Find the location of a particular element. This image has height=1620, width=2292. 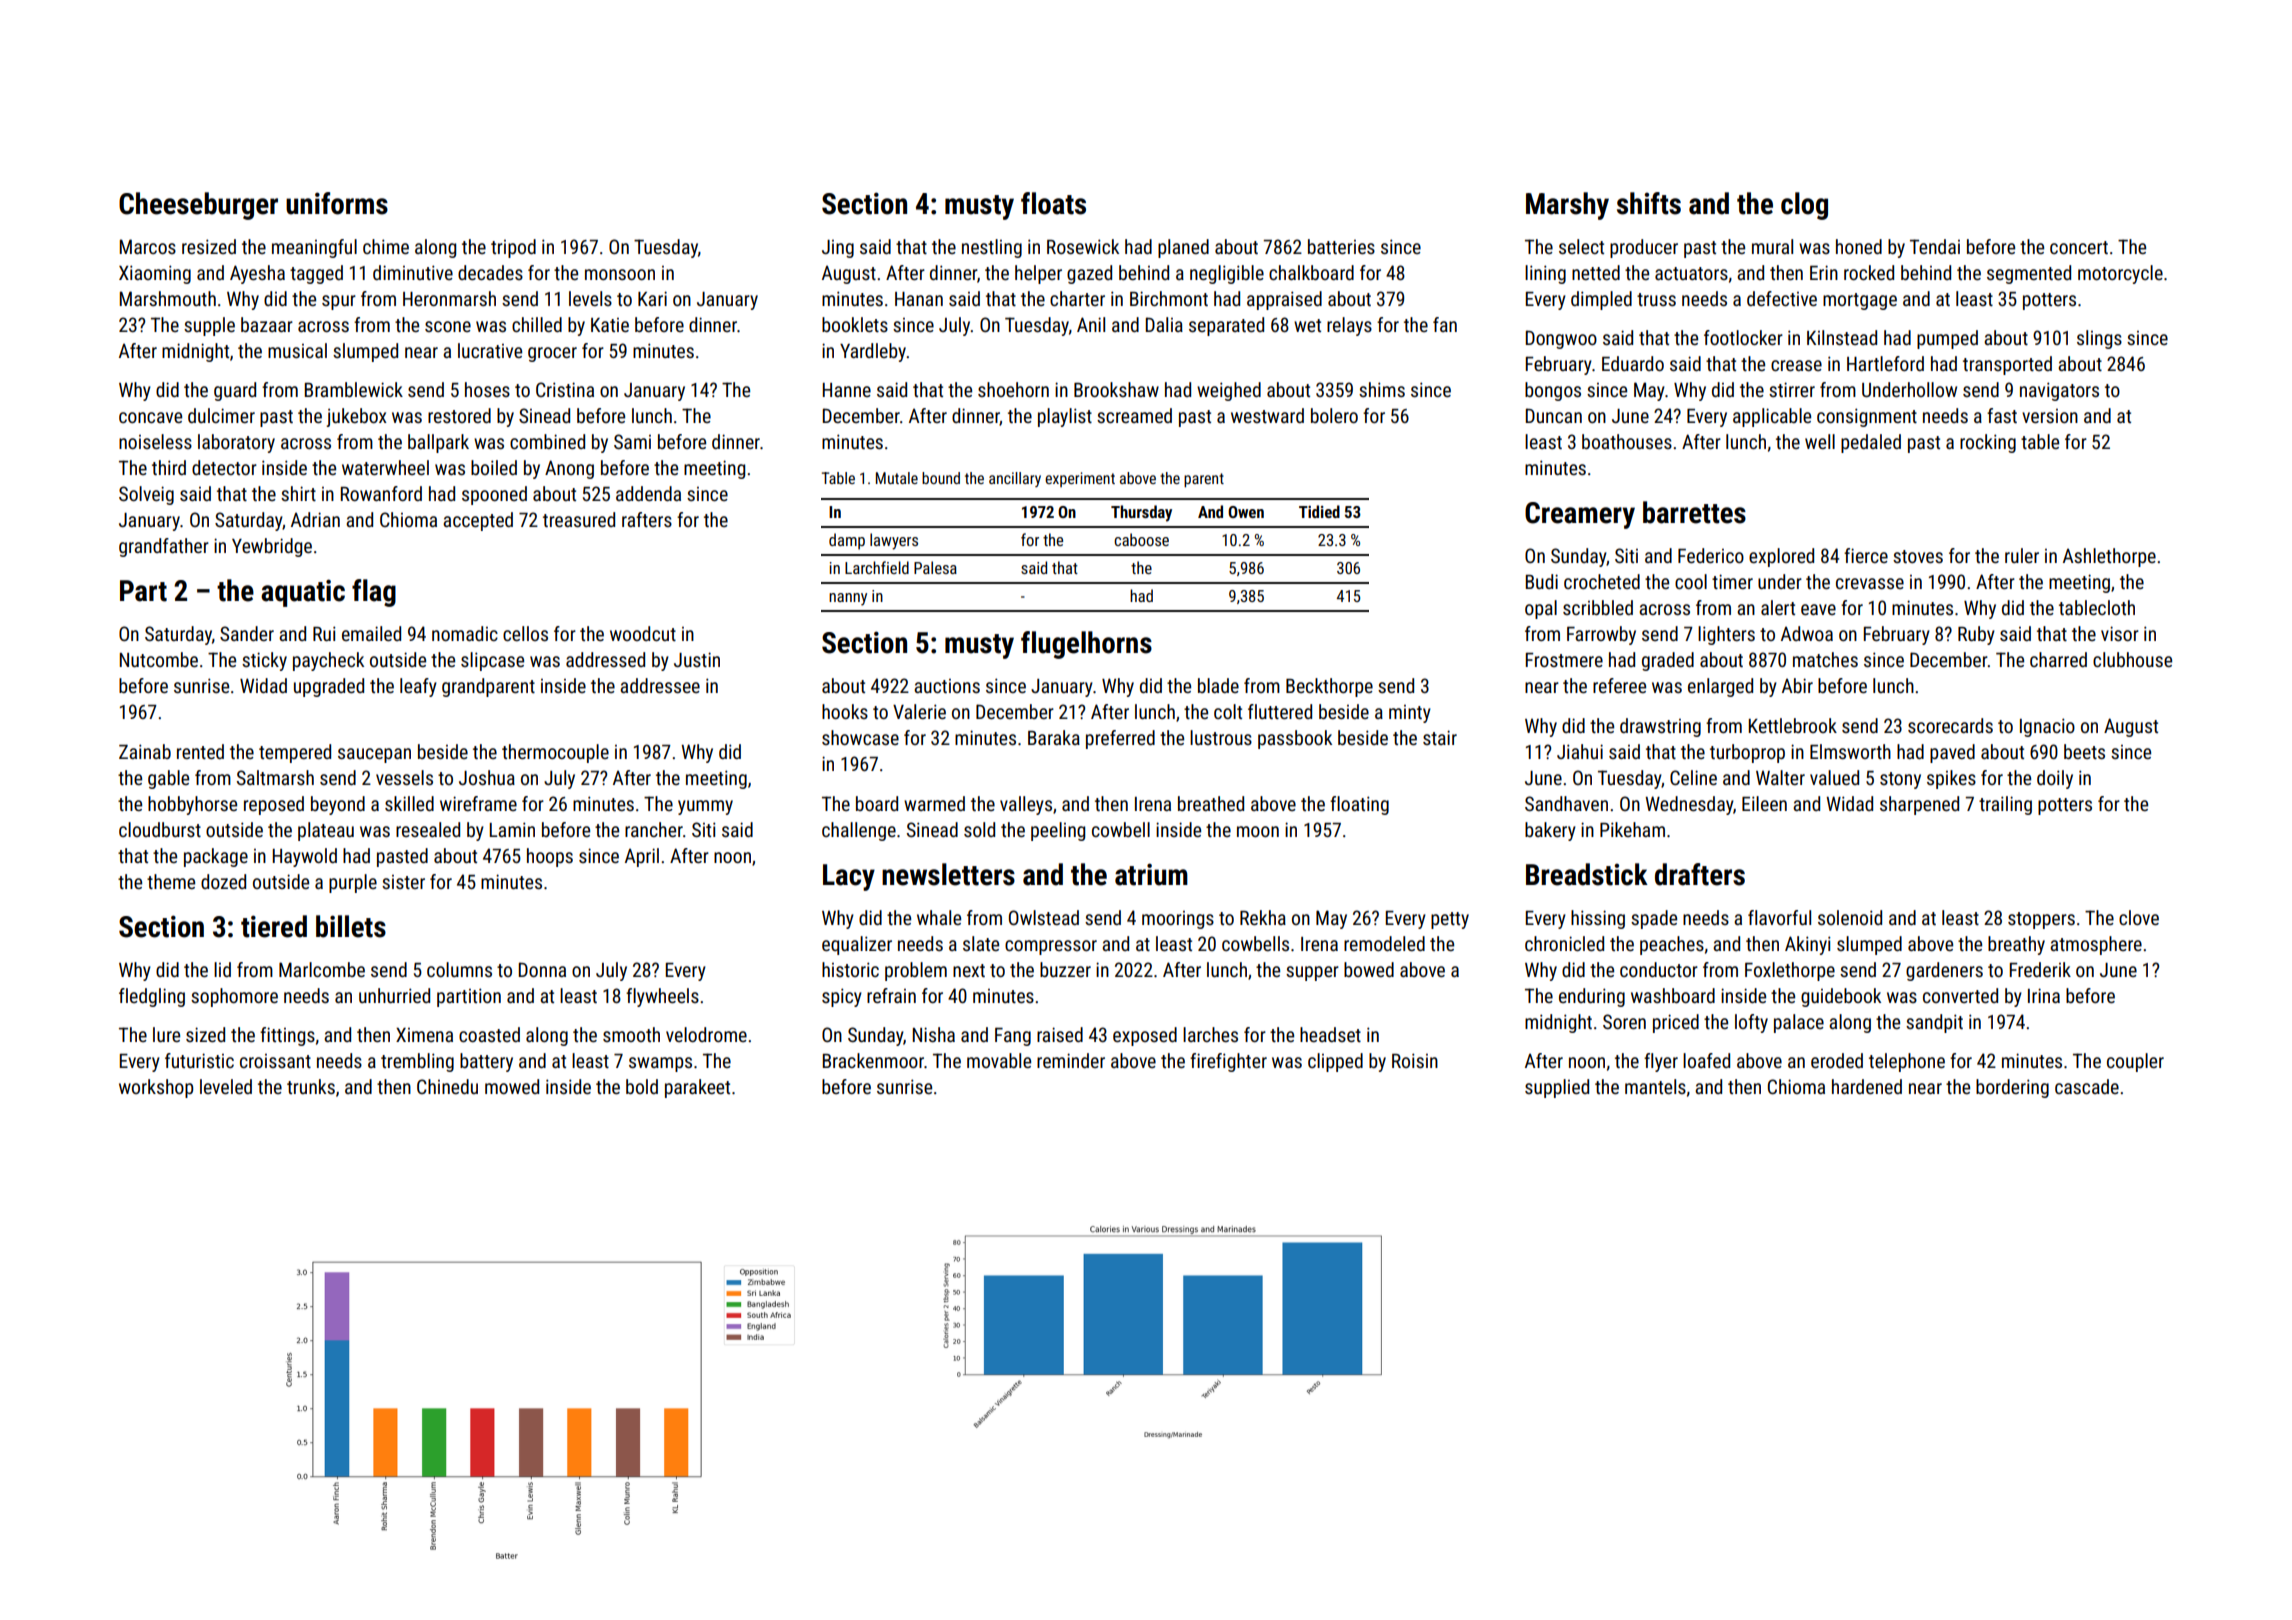

clubhouse is located at coordinates (2132, 659).
